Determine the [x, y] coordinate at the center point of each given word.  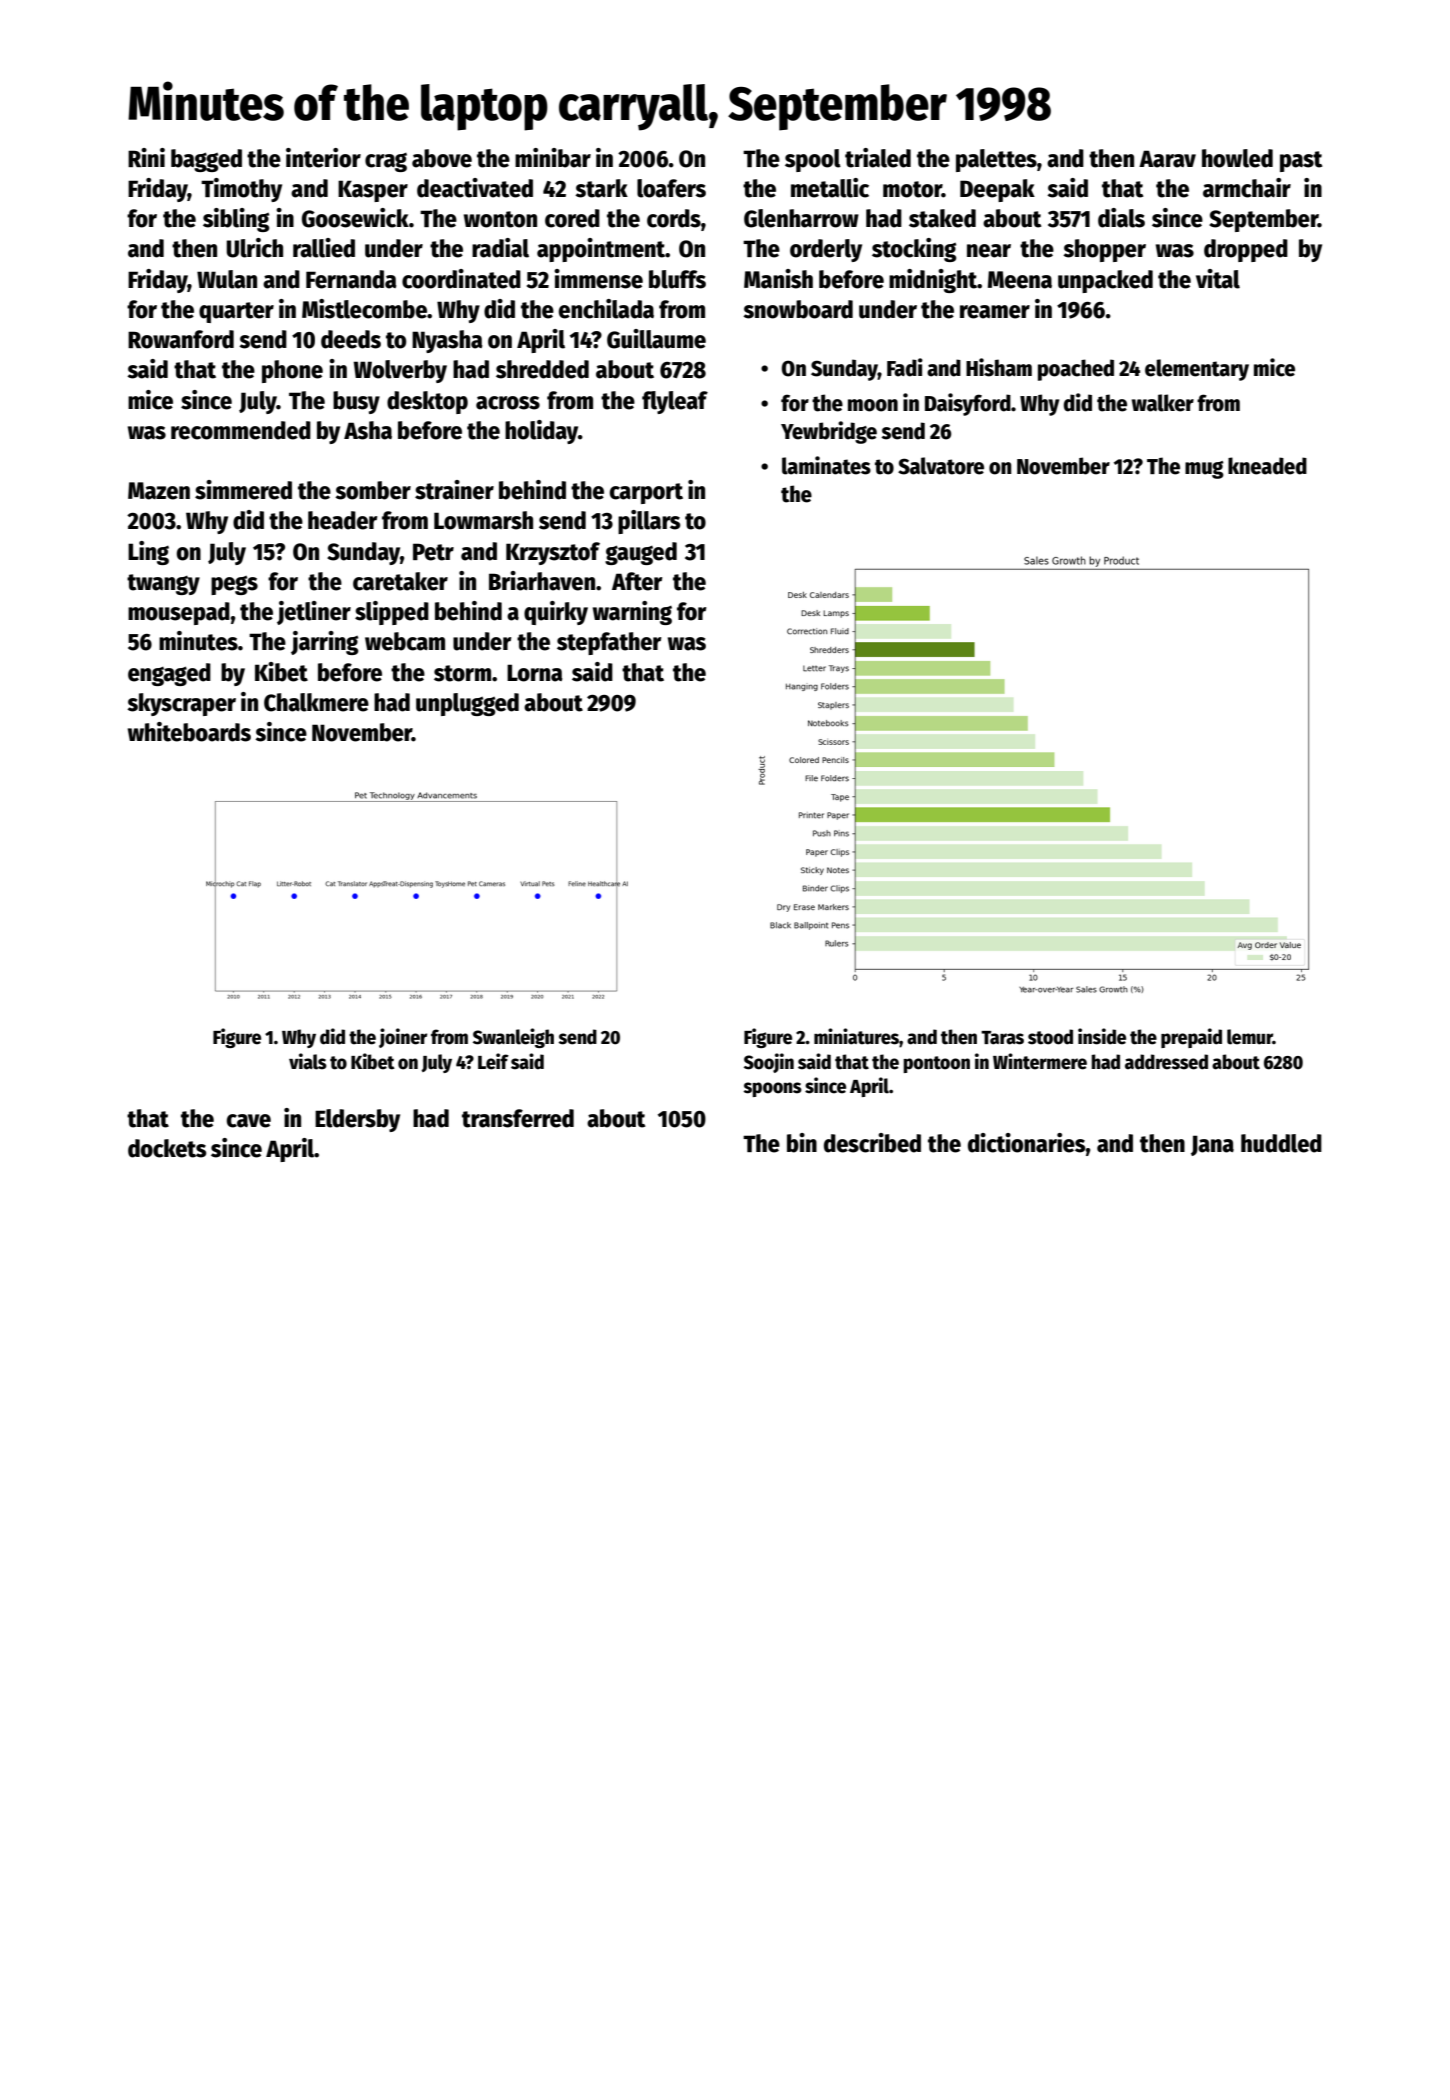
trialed [878, 158]
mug [1204, 470]
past [1301, 161]
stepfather [609, 643]
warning [632, 613]
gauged [641, 553]
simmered [243, 490]
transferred [518, 1118]
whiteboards [189, 732]
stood [1050, 1037]
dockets [167, 1148]
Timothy [241, 190]
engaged [169, 674]
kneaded [1267, 466]
